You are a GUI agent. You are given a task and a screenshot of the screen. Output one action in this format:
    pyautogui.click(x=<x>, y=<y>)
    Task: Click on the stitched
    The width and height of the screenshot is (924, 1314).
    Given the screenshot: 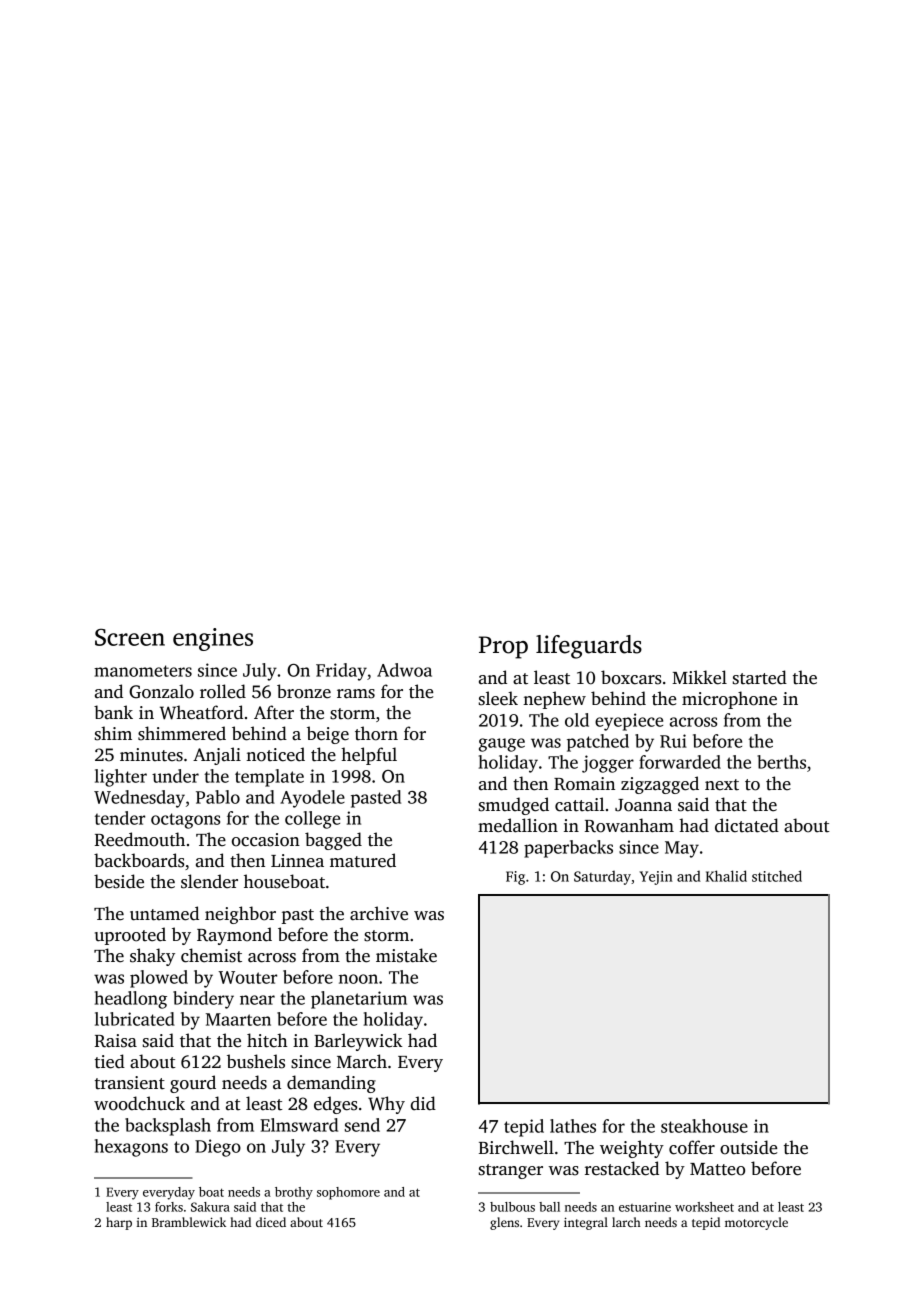 What is the action you would take?
    pyautogui.click(x=777, y=876)
